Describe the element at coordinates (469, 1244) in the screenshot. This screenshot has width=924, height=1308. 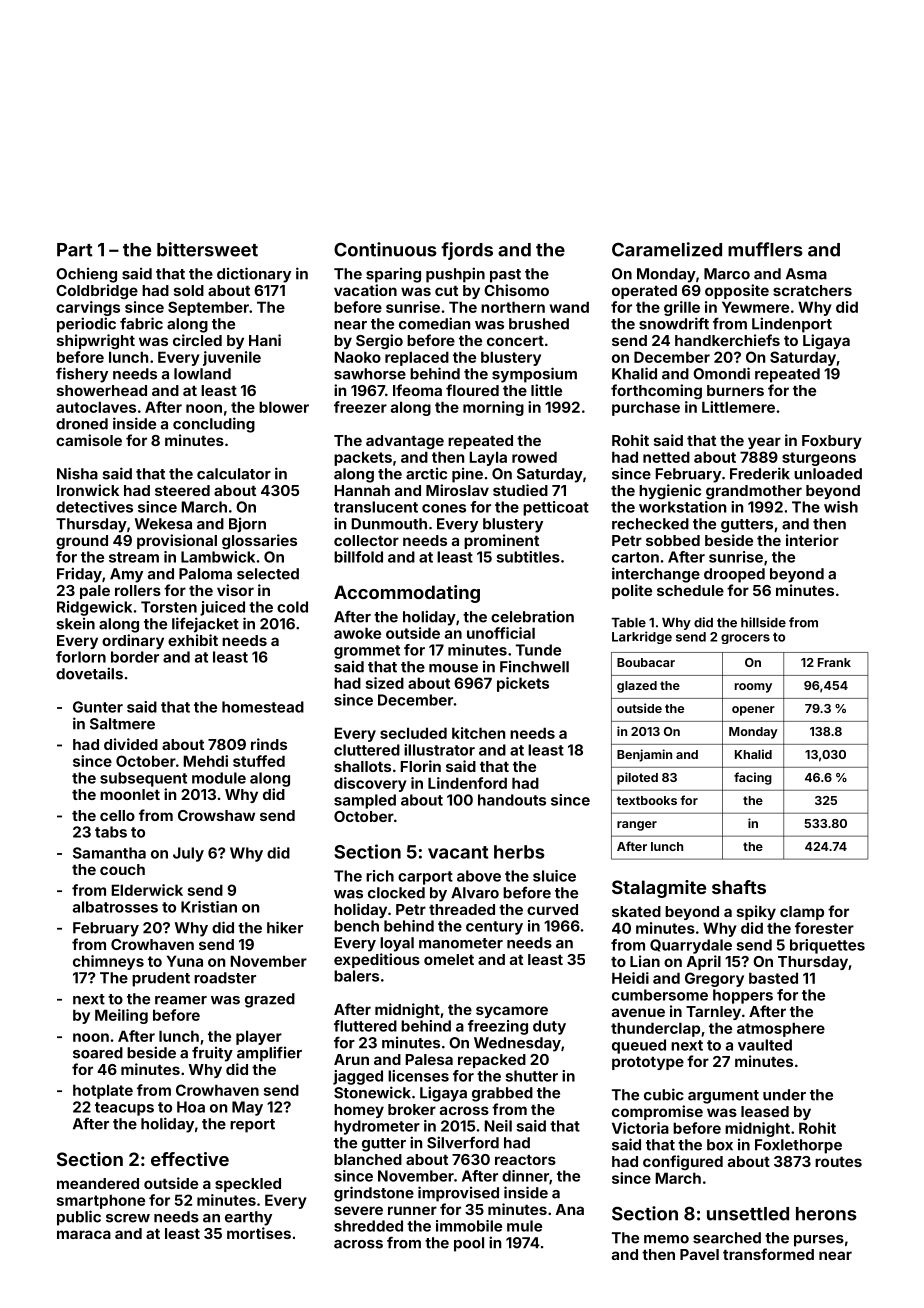
I see `pool` at that location.
